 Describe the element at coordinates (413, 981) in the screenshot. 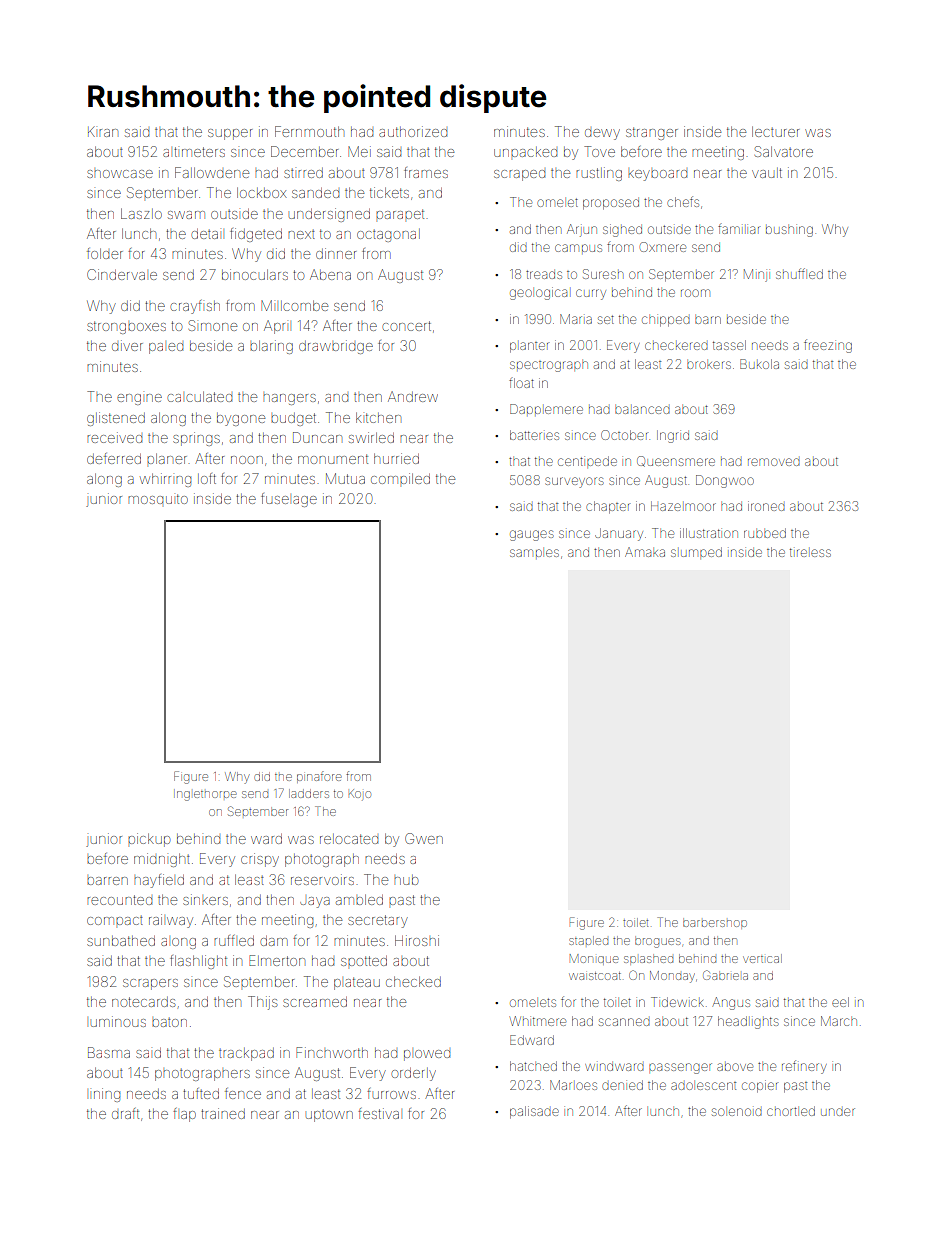

I see `checked` at that location.
